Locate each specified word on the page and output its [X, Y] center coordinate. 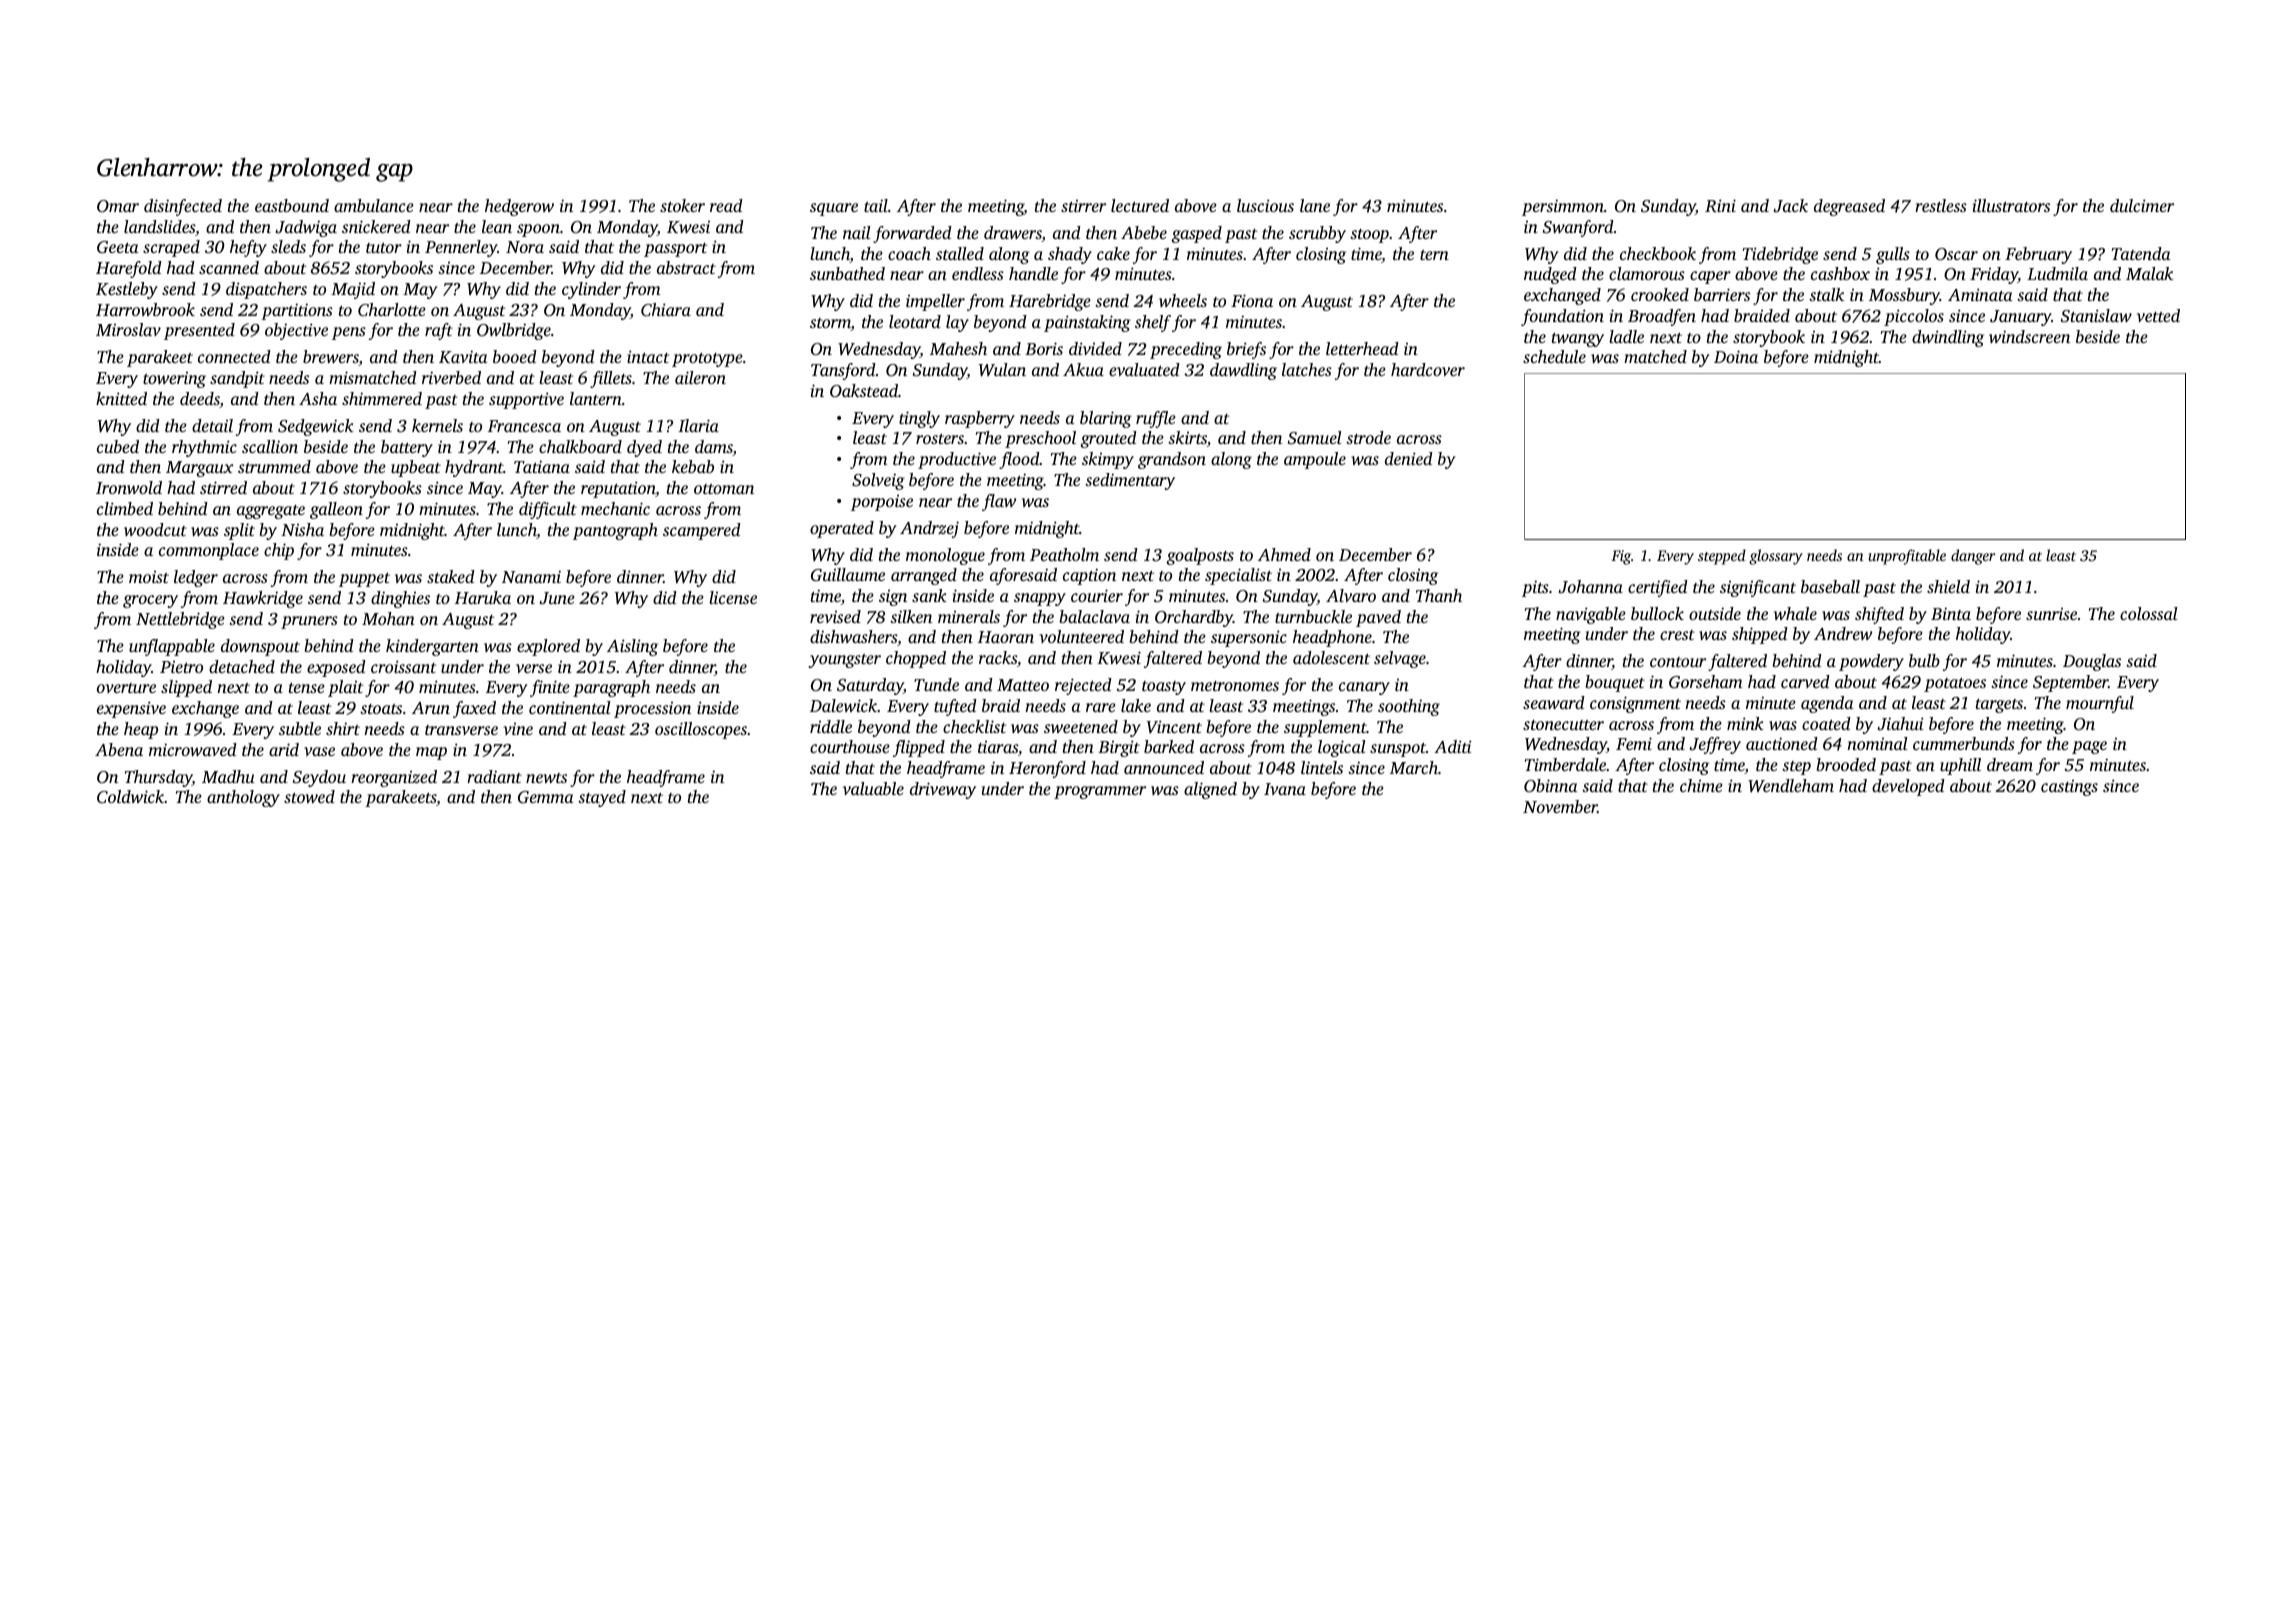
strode [1368, 437]
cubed [118, 446]
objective [296, 331]
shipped [1760, 635]
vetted [2158, 315]
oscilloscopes [701, 730]
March [1414, 767]
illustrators [2011, 205]
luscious [1265, 205]
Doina [1736, 356]
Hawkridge [263, 599]
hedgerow [519, 207]
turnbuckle [1313, 616]
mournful [2100, 704]
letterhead [1362, 348]
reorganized [394, 778]
